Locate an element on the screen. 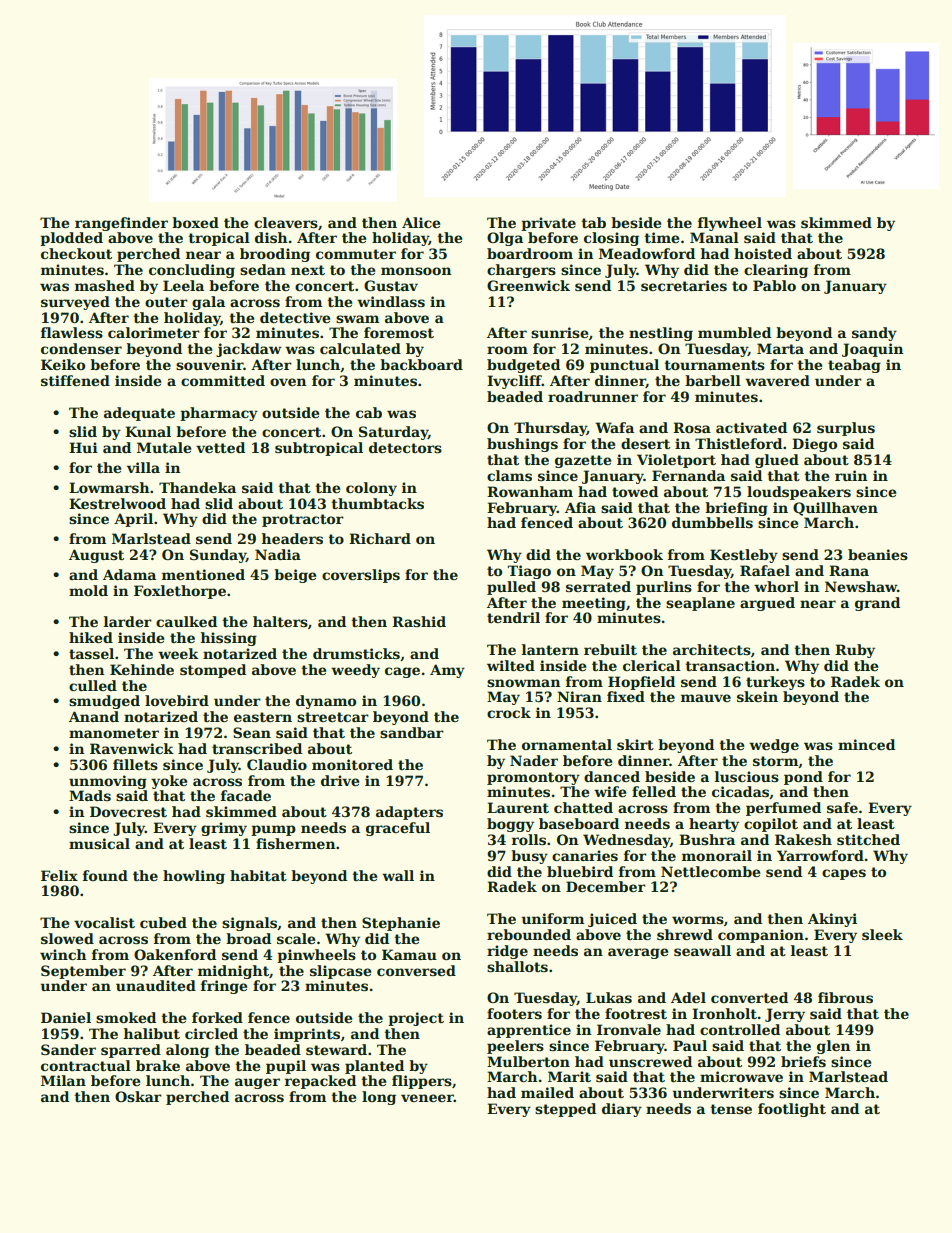 The height and width of the screenshot is (1233, 952). secretaries is located at coordinates (684, 285).
